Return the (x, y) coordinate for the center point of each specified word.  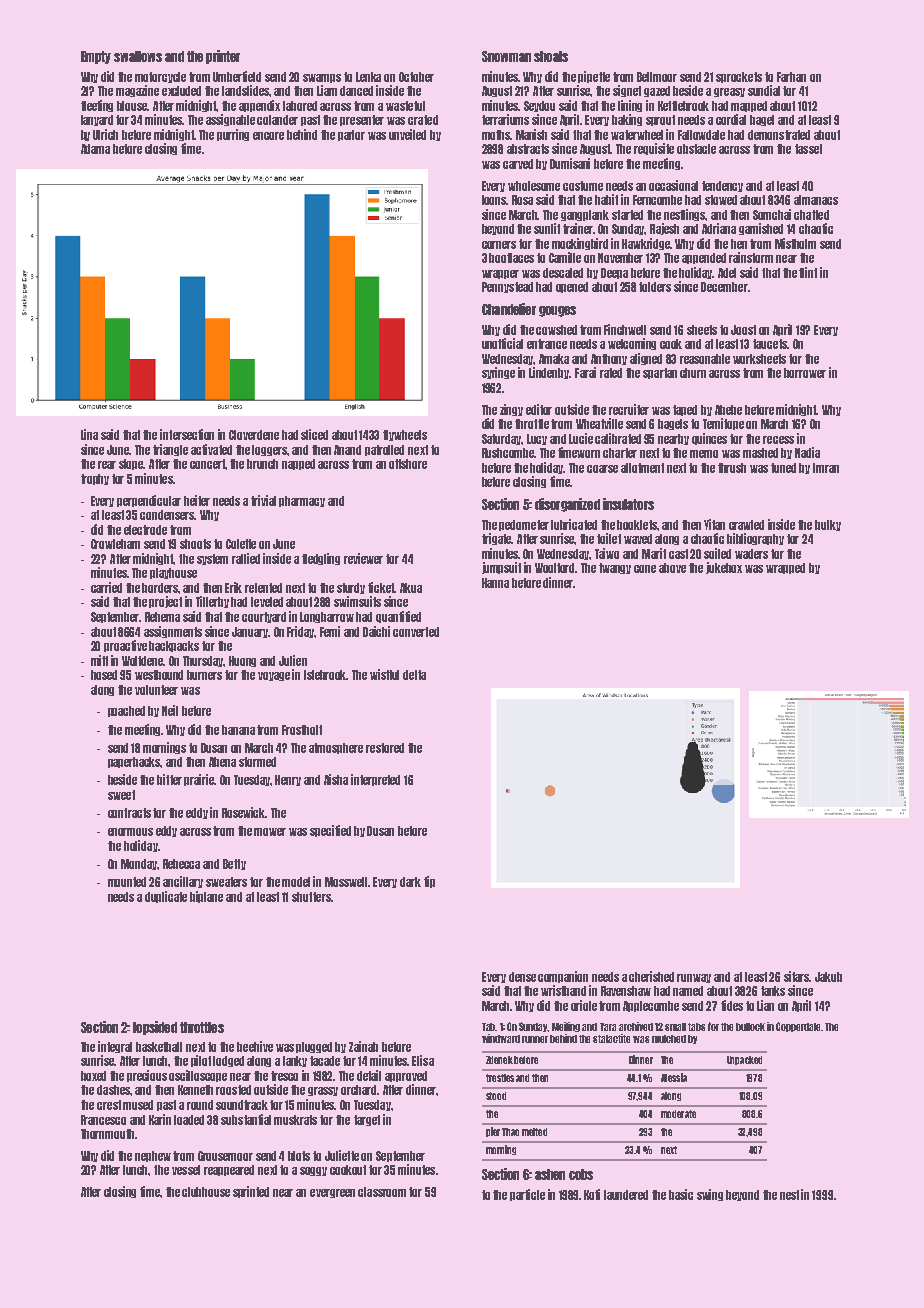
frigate (497, 539)
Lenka (368, 77)
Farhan (791, 77)
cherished (651, 976)
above (672, 568)
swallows (138, 56)
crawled (746, 525)
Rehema (162, 617)
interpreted (375, 780)
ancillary (183, 882)
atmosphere (336, 748)
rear (107, 465)
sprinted (251, 1192)
